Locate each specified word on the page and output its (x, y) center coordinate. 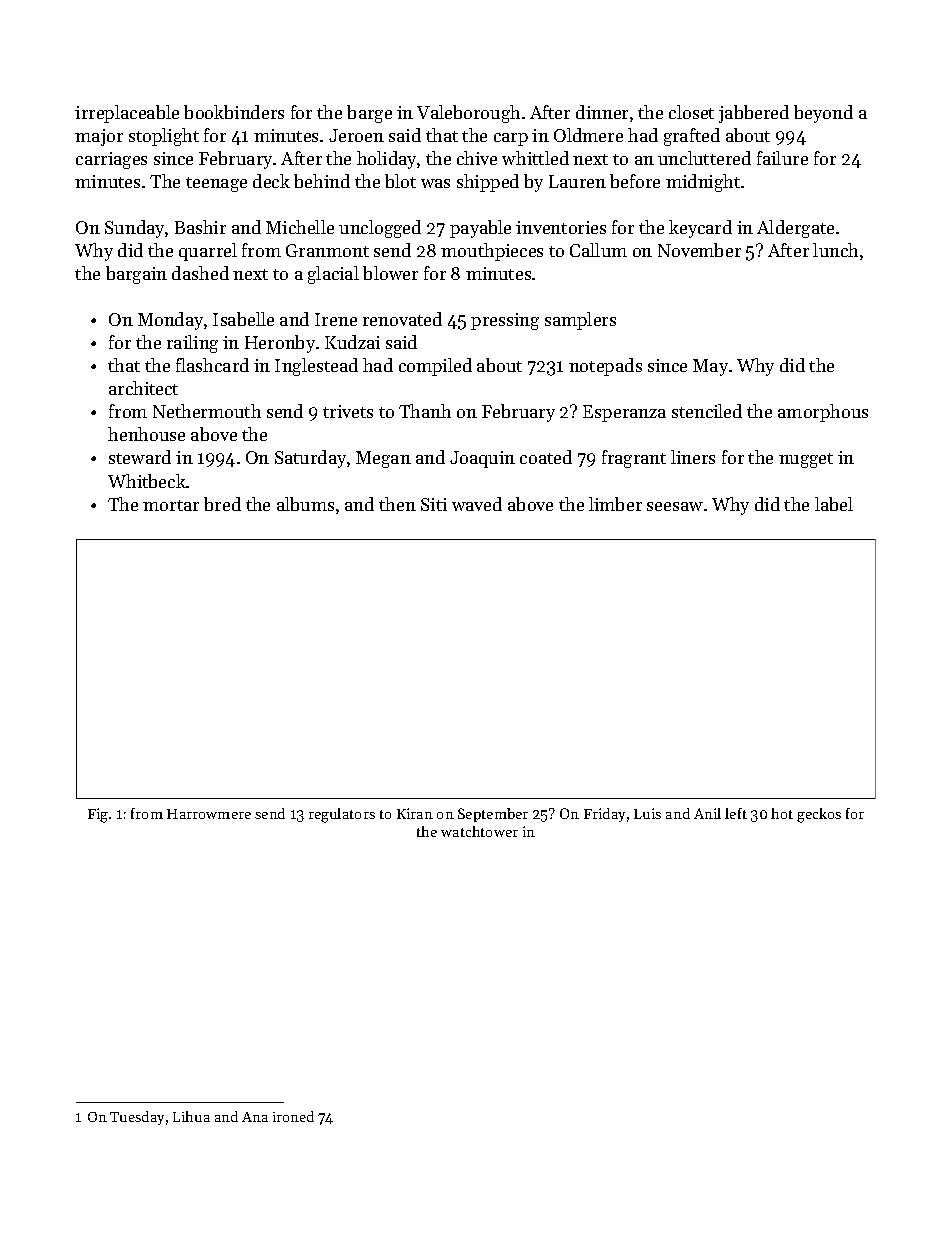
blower (390, 273)
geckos (819, 815)
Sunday (135, 229)
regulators (342, 815)
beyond (823, 114)
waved (477, 504)
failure (782, 158)
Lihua (191, 1116)
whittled (535, 158)
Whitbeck (147, 481)
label (834, 504)
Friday (604, 815)
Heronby (280, 344)
